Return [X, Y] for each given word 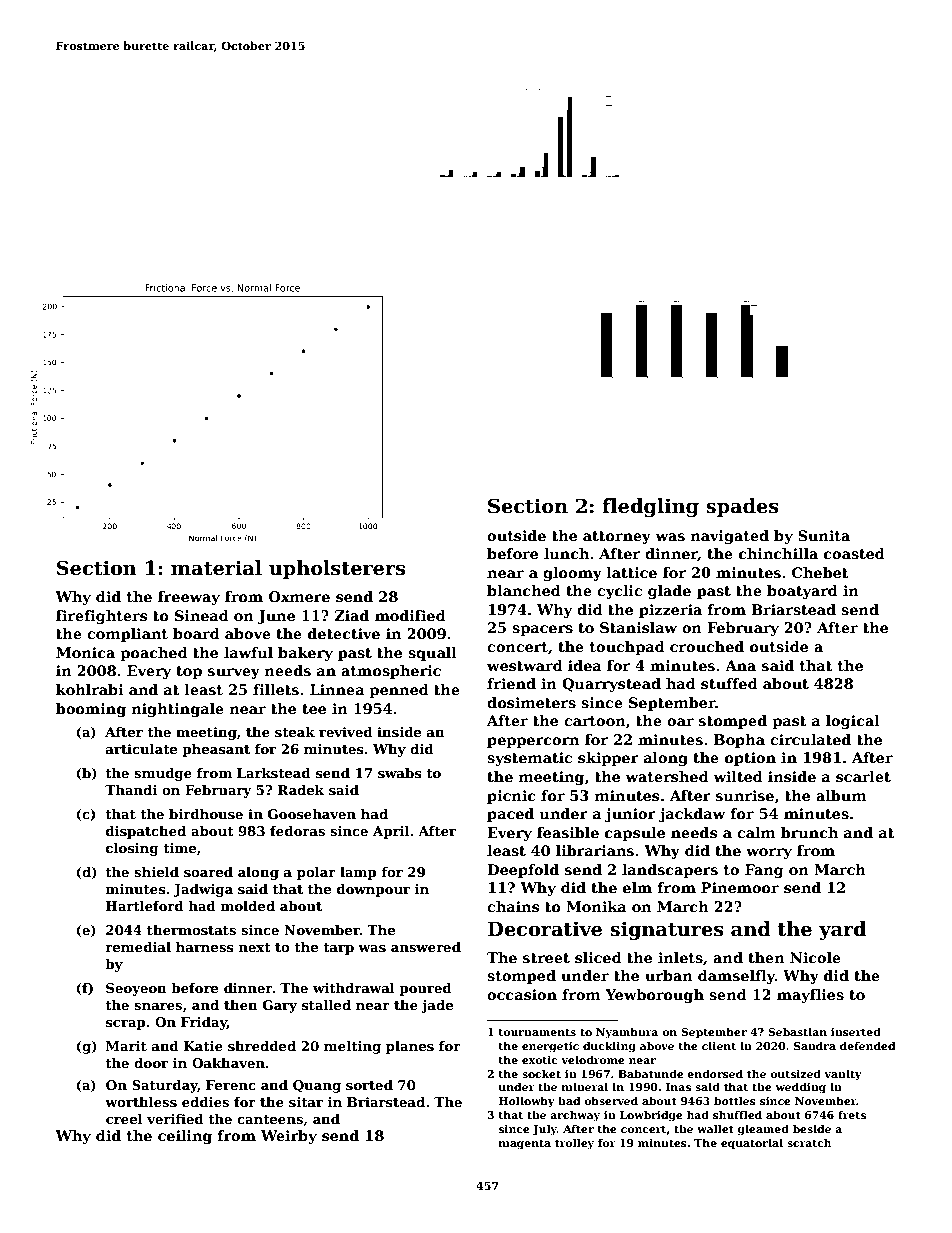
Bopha [739, 741]
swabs [400, 773]
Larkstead [274, 773]
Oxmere [299, 596]
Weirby [289, 1137]
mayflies [810, 996]
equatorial [752, 1143]
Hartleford [145, 906]
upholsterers [337, 569]
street [546, 958]
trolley [574, 1144]
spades [742, 507]
